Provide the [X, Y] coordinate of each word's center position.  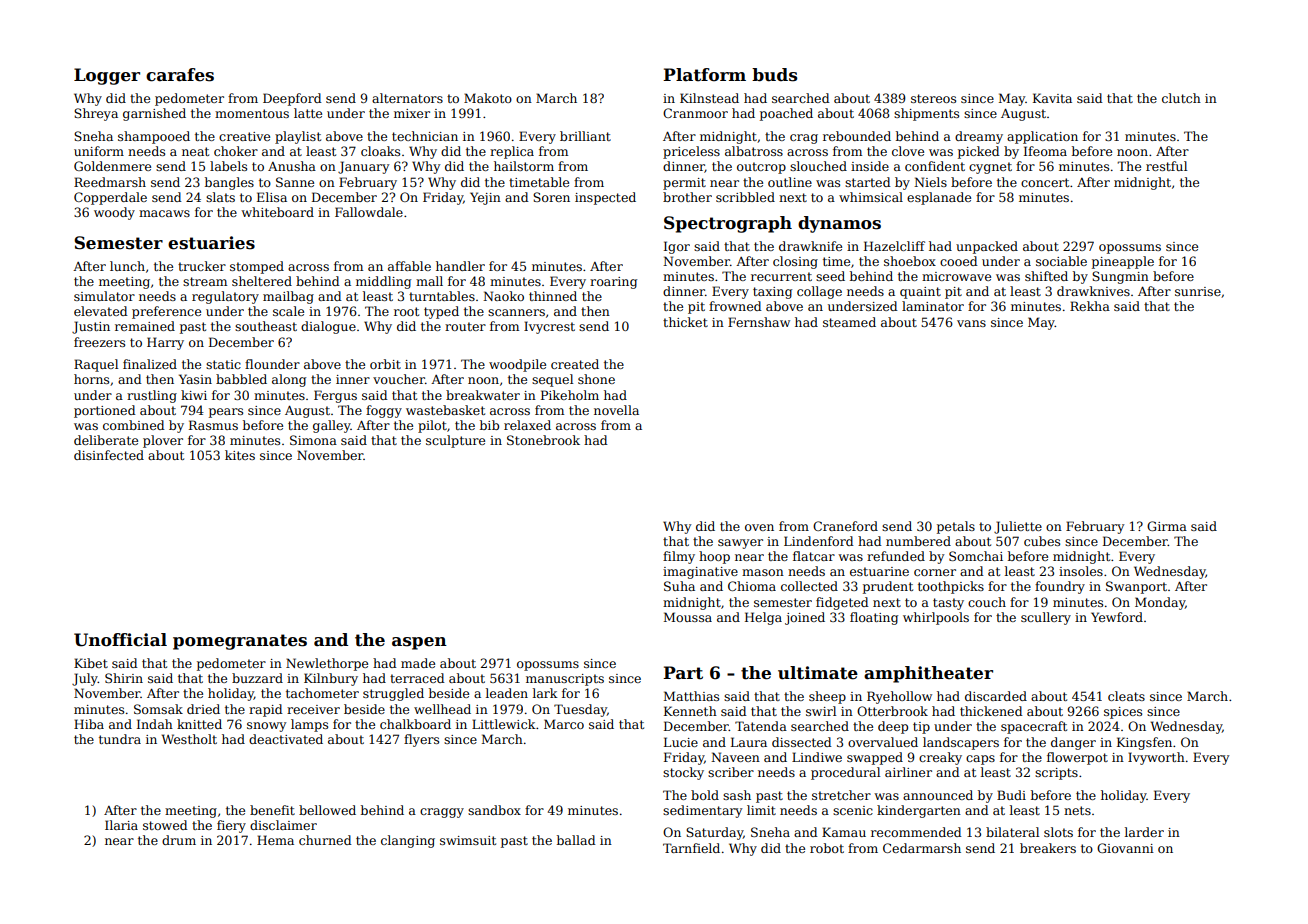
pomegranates [240, 642]
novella [616, 410]
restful [1166, 166]
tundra [120, 739]
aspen [419, 643]
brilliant [585, 136]
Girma [1167, 526]
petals [956, 527]
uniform [99, 151]
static [223, 364]
